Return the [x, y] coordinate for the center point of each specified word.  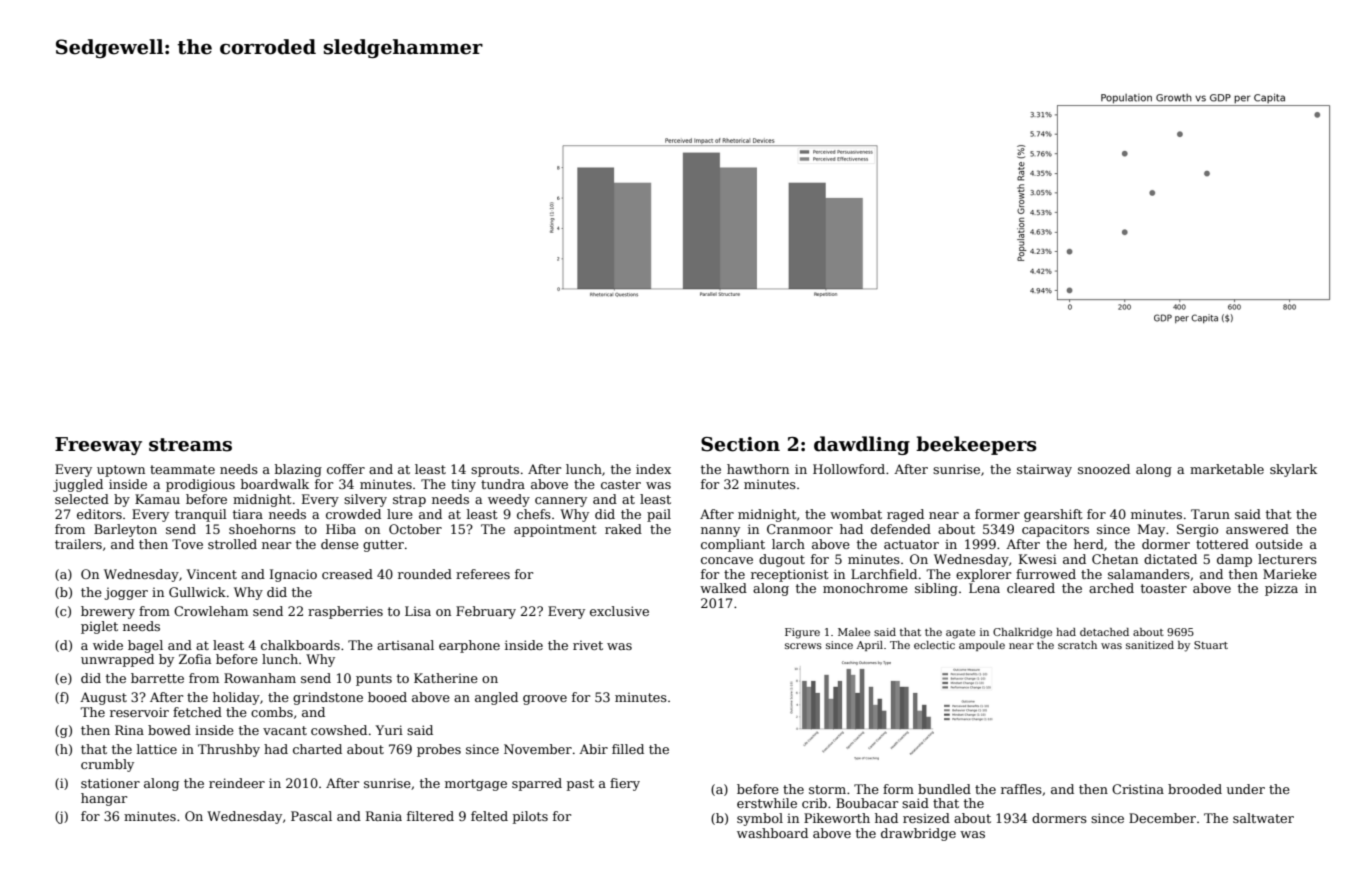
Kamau [157, 499]
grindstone [328, 698]
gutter [383, 546]
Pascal [311, 816]
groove [545, 700]
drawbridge [918, 834]
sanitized [1150, 645]
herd [1089, 544]
